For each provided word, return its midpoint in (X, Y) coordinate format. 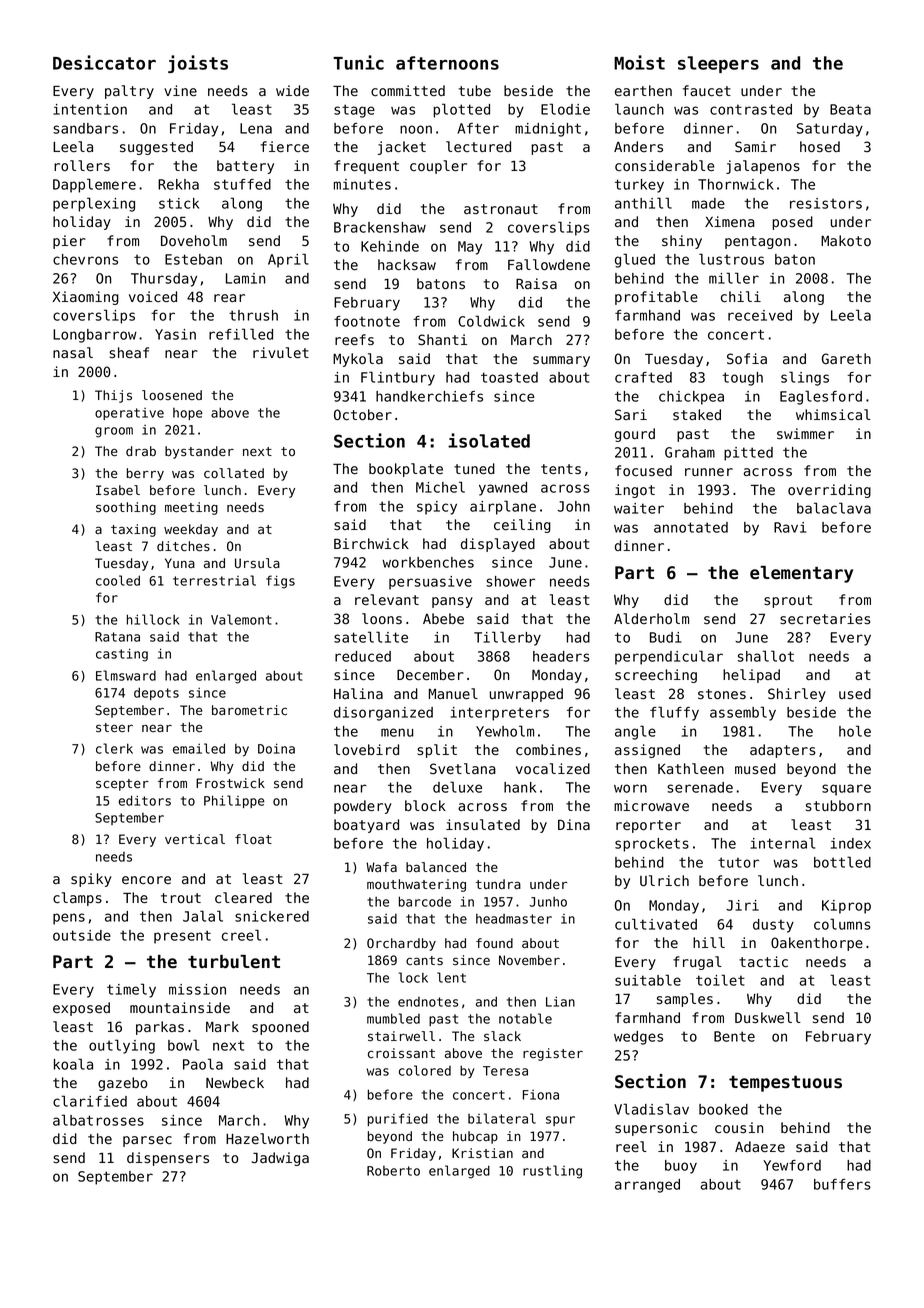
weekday (191, 530)
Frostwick (230, 783)
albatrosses (98, 1120)
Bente (734, 1036)
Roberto (393, 1171)
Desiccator (104, 62)
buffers (842, 1184)
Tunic (358, 62)
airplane (503, 507)
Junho (548, 902)
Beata (850, 109)
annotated (691, 527)
